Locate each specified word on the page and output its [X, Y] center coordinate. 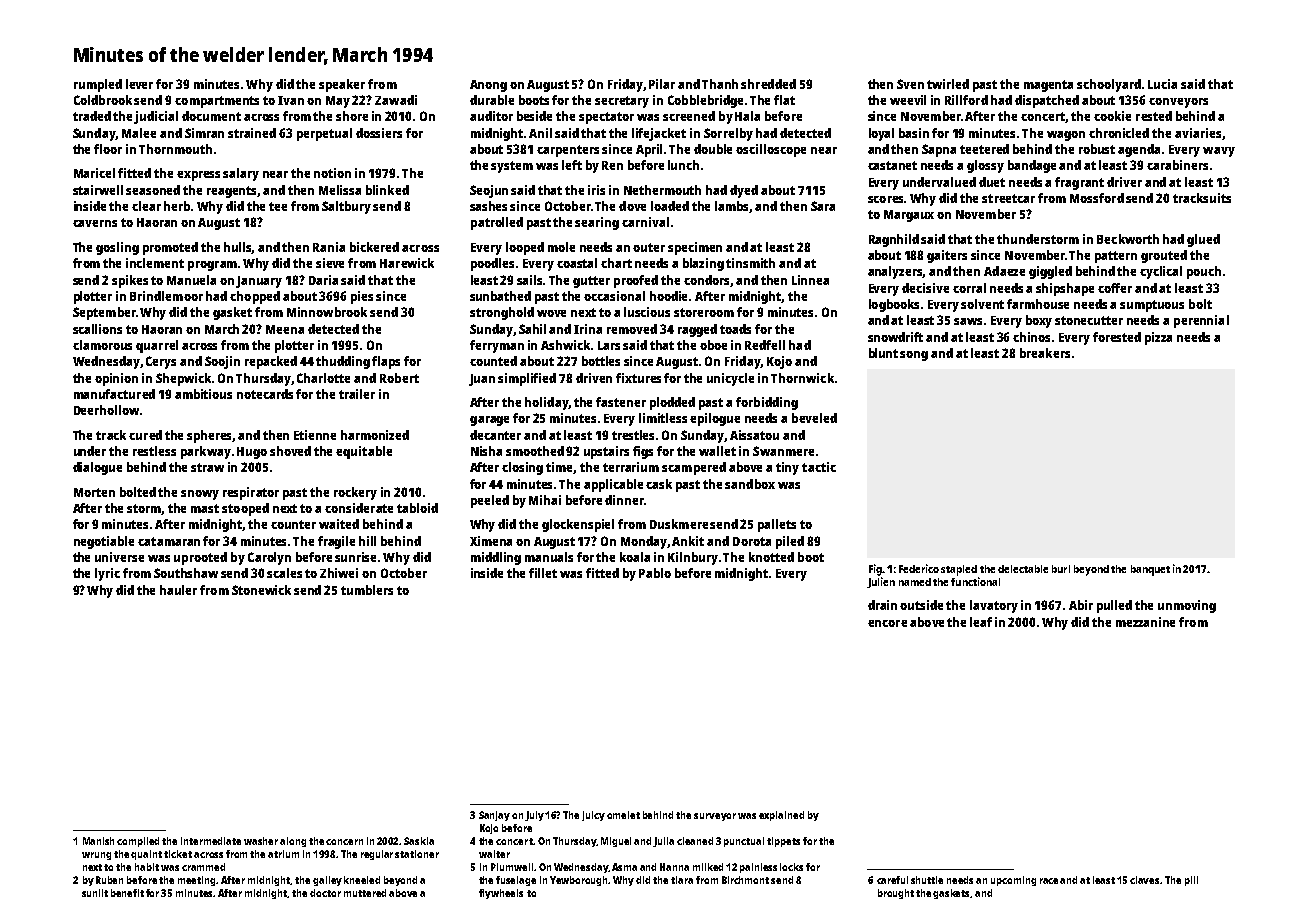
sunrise [355, 557]
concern [344, 842]
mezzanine [1145, 622]
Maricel [94, 173]
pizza [1158, 338]
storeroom [704, 312]
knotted [771, 557]
